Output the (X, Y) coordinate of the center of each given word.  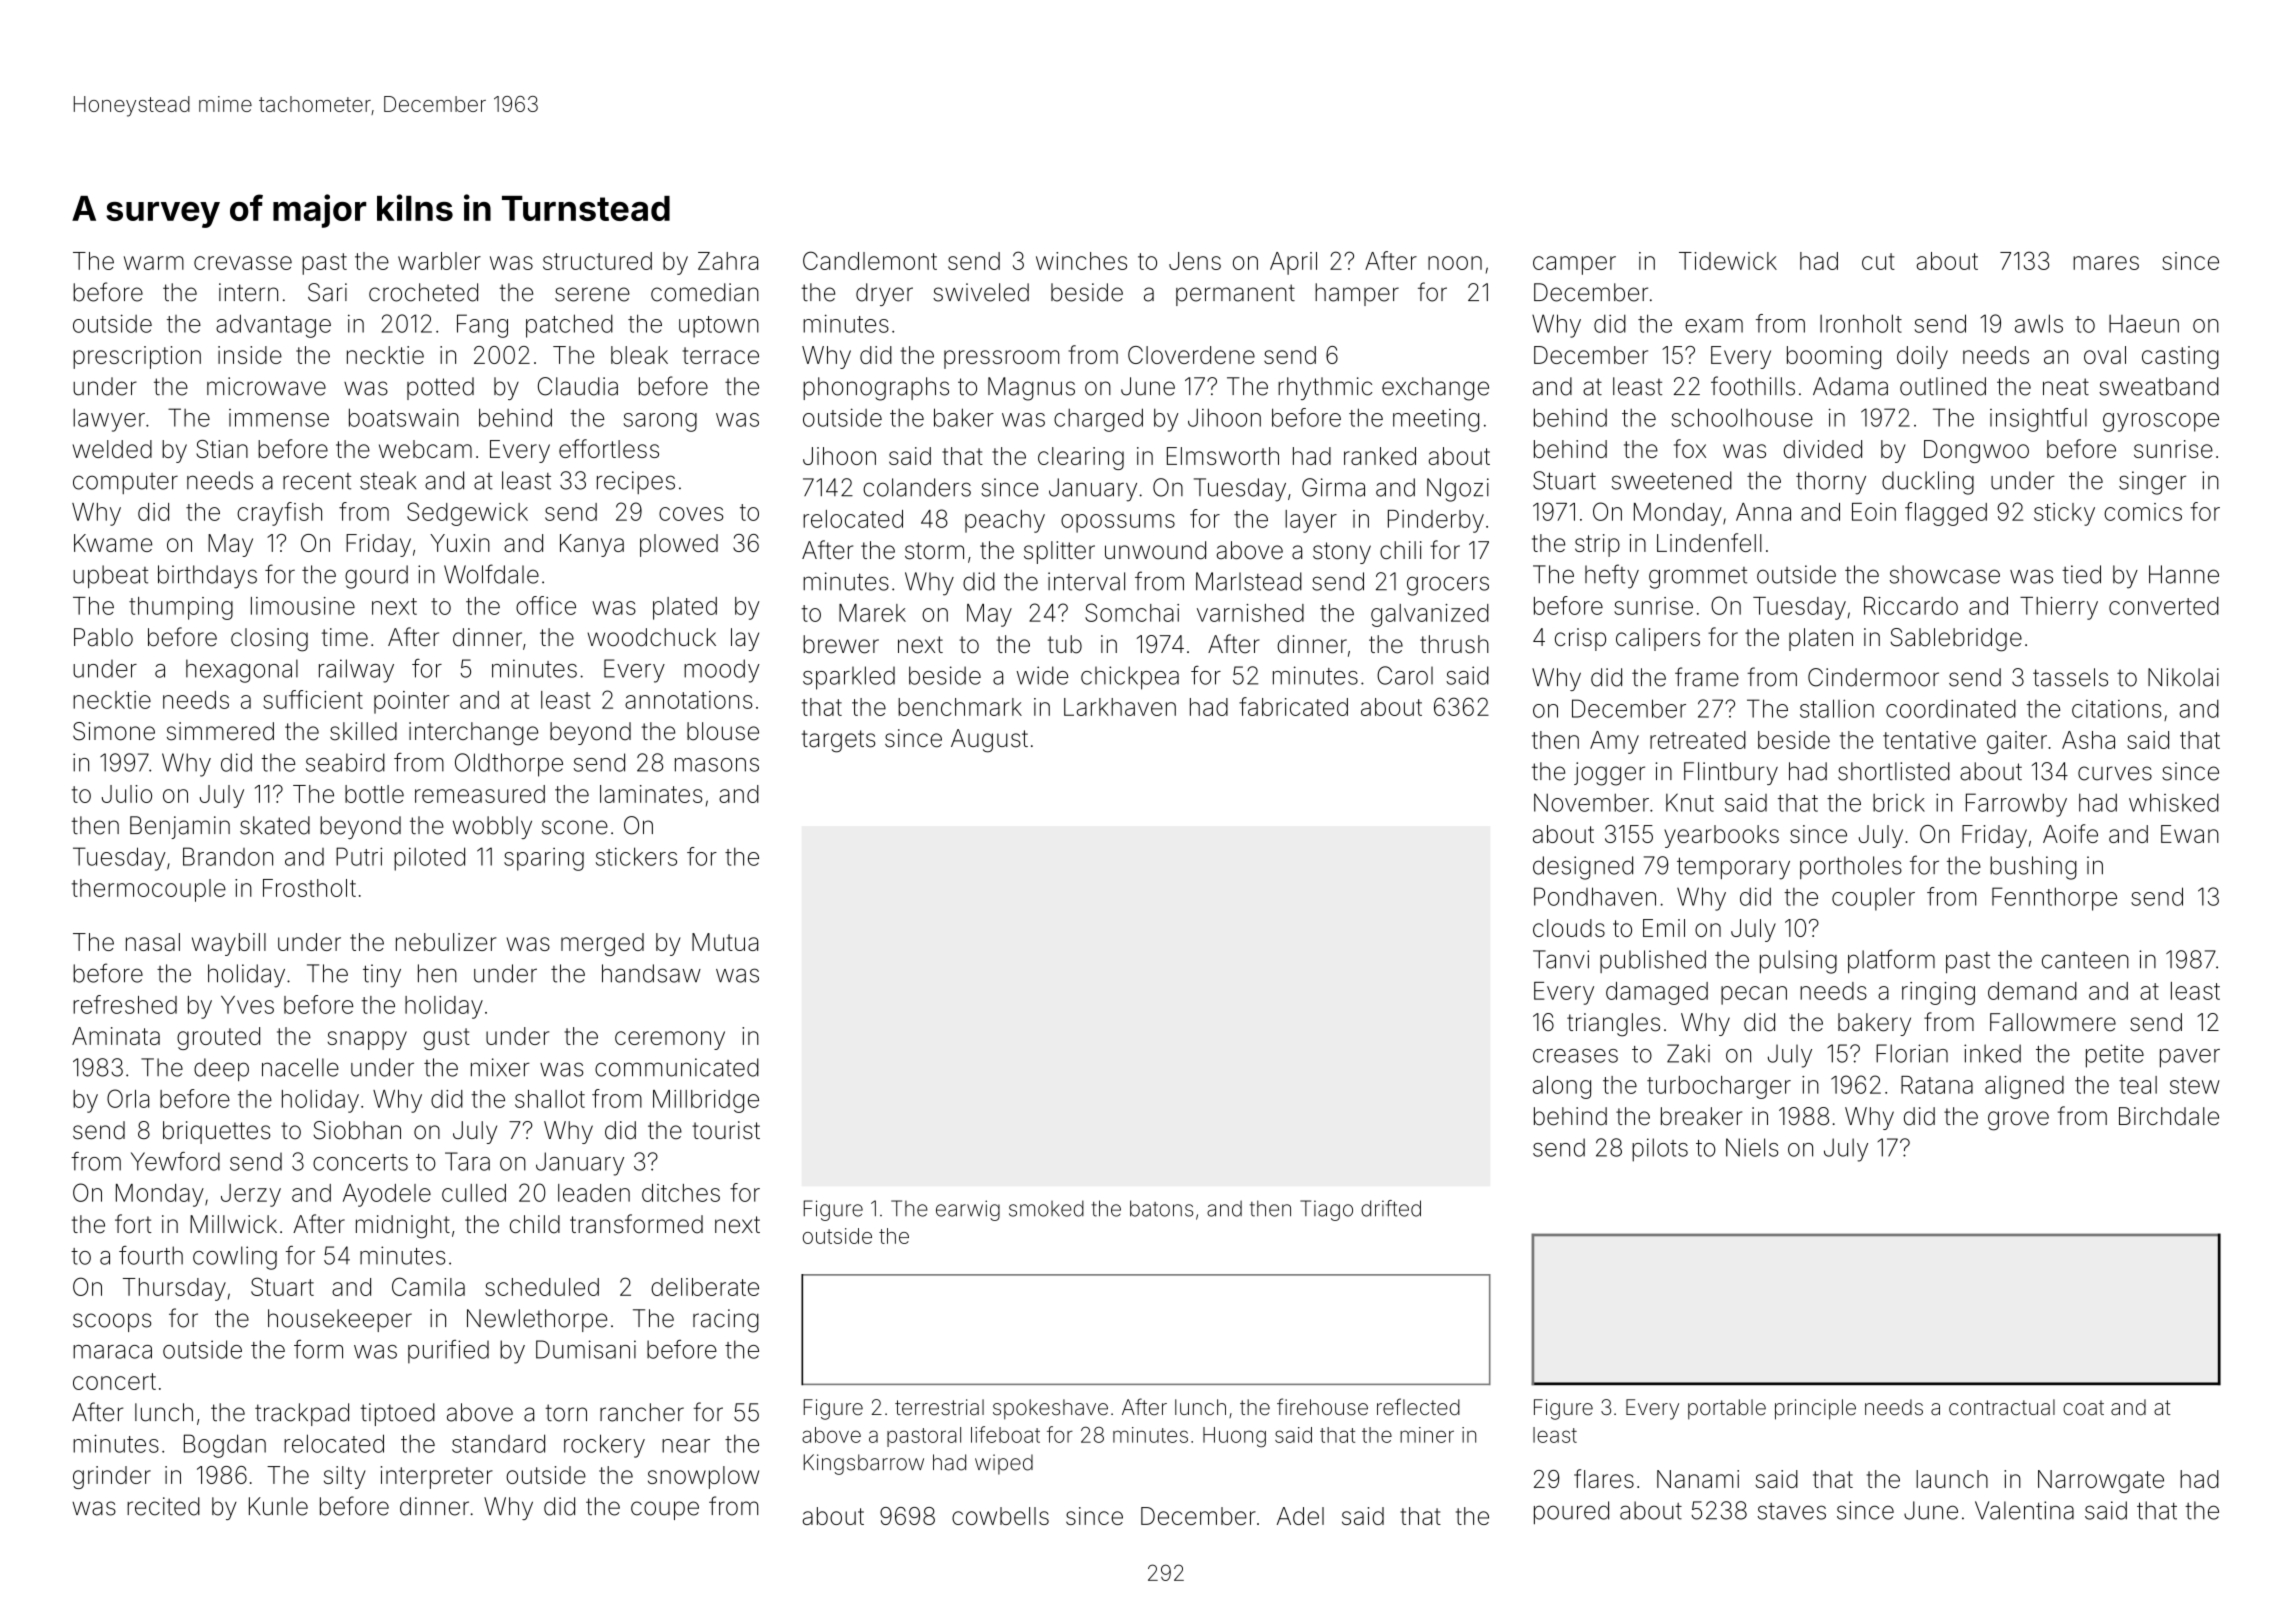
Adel (1300, 1516)
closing (269, 640)
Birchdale (2169, 1116)
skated (275, 825)
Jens (1195, 261)
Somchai (1132, 612)
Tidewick (1728, 261)
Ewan (2190, 834)
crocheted (423, 292)
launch (1952, 1479)
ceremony (670, 1040)
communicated (677, 1067)
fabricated (1293, 706)
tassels (2070, 677)
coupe (665, 1510)
